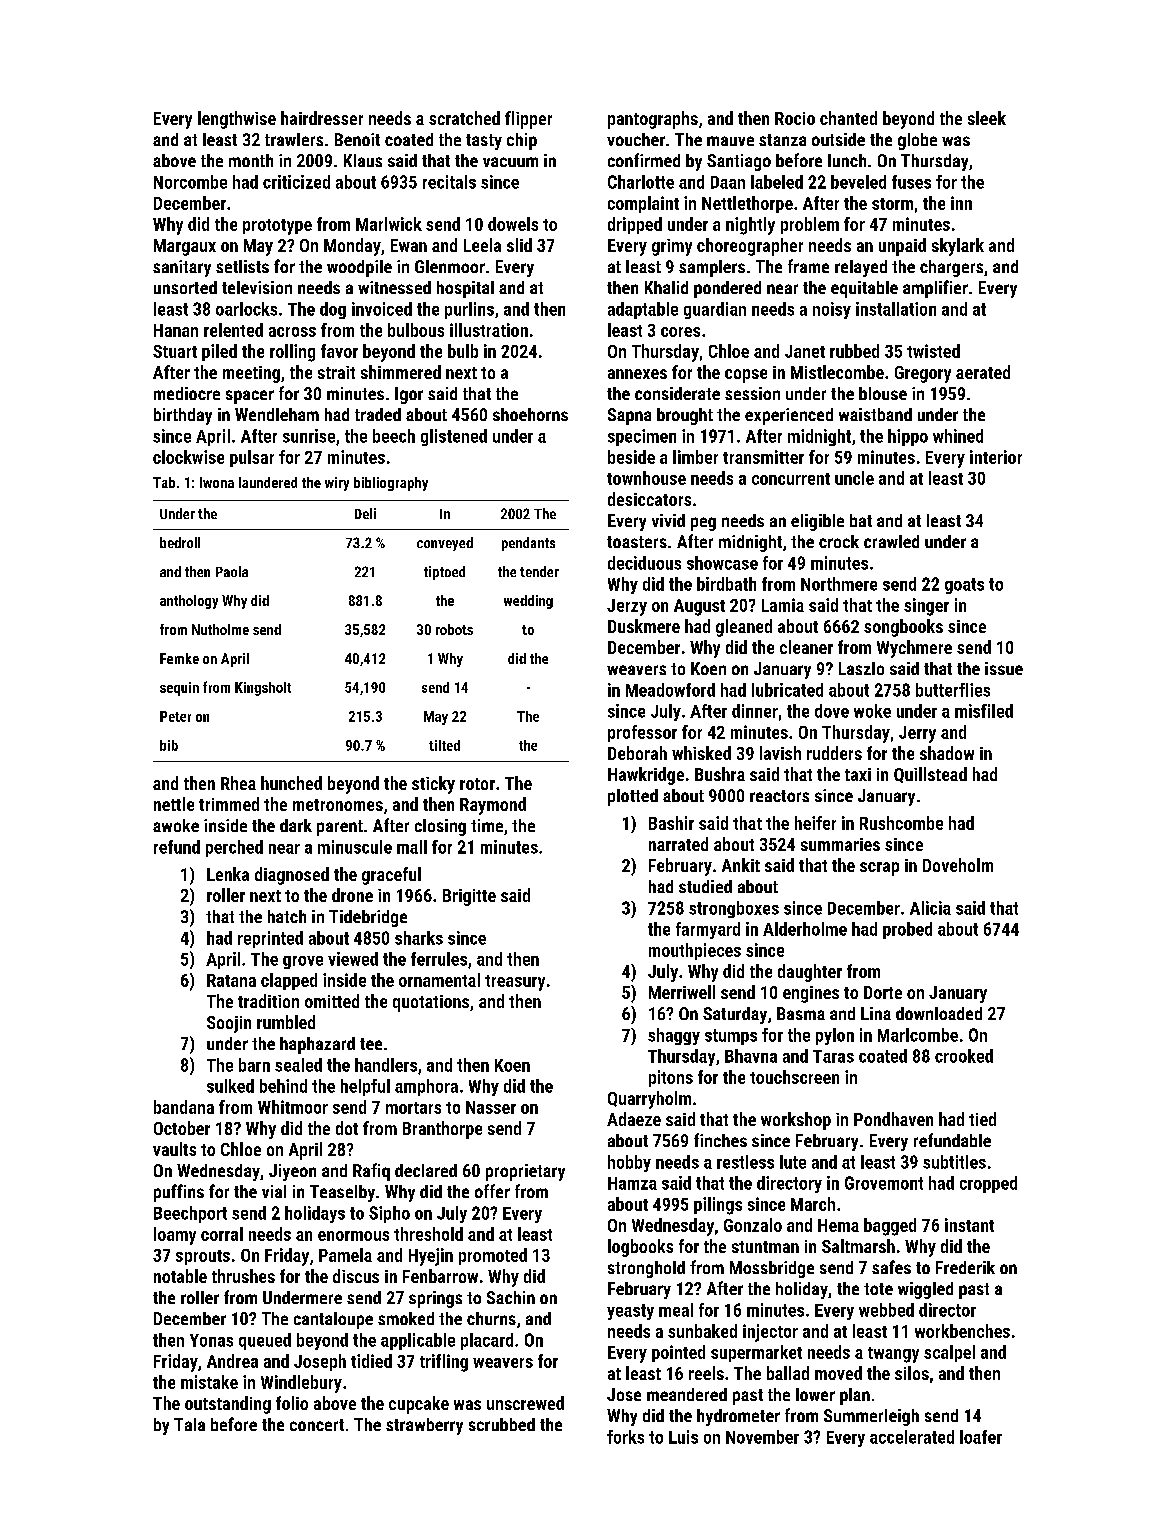 This screenshot has width=1176, height=1521. What do you see at coordinates (629, 1163) in the screenshot?
I see `hobby` at bounding box center [629, 1163].
